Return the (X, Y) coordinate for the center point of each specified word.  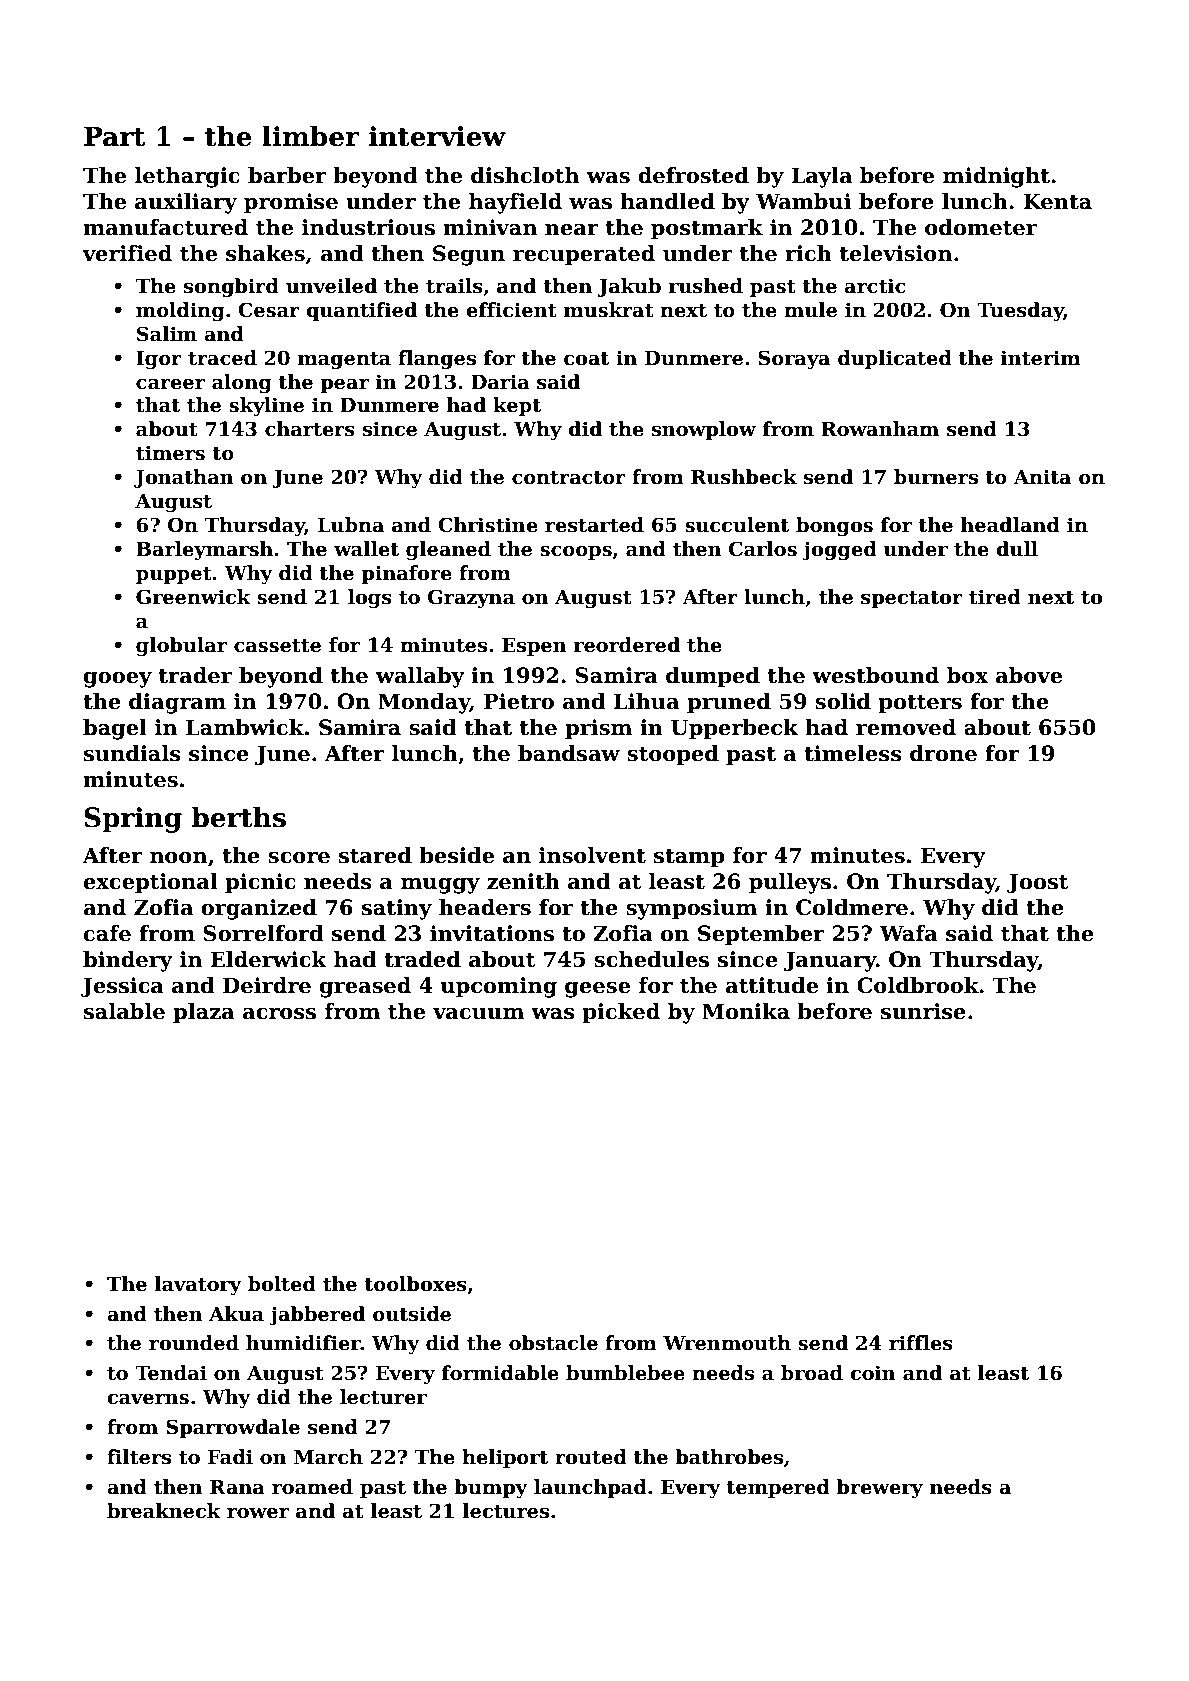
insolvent (592, 855)
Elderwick (268, 959)
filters (139, 1457)
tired (995, 597)
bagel (115, 729)
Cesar (269, 310)
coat (586, 359)
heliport (505, 1458)
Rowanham (880, 429)
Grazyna (471, 598)
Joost (1038, 883)
